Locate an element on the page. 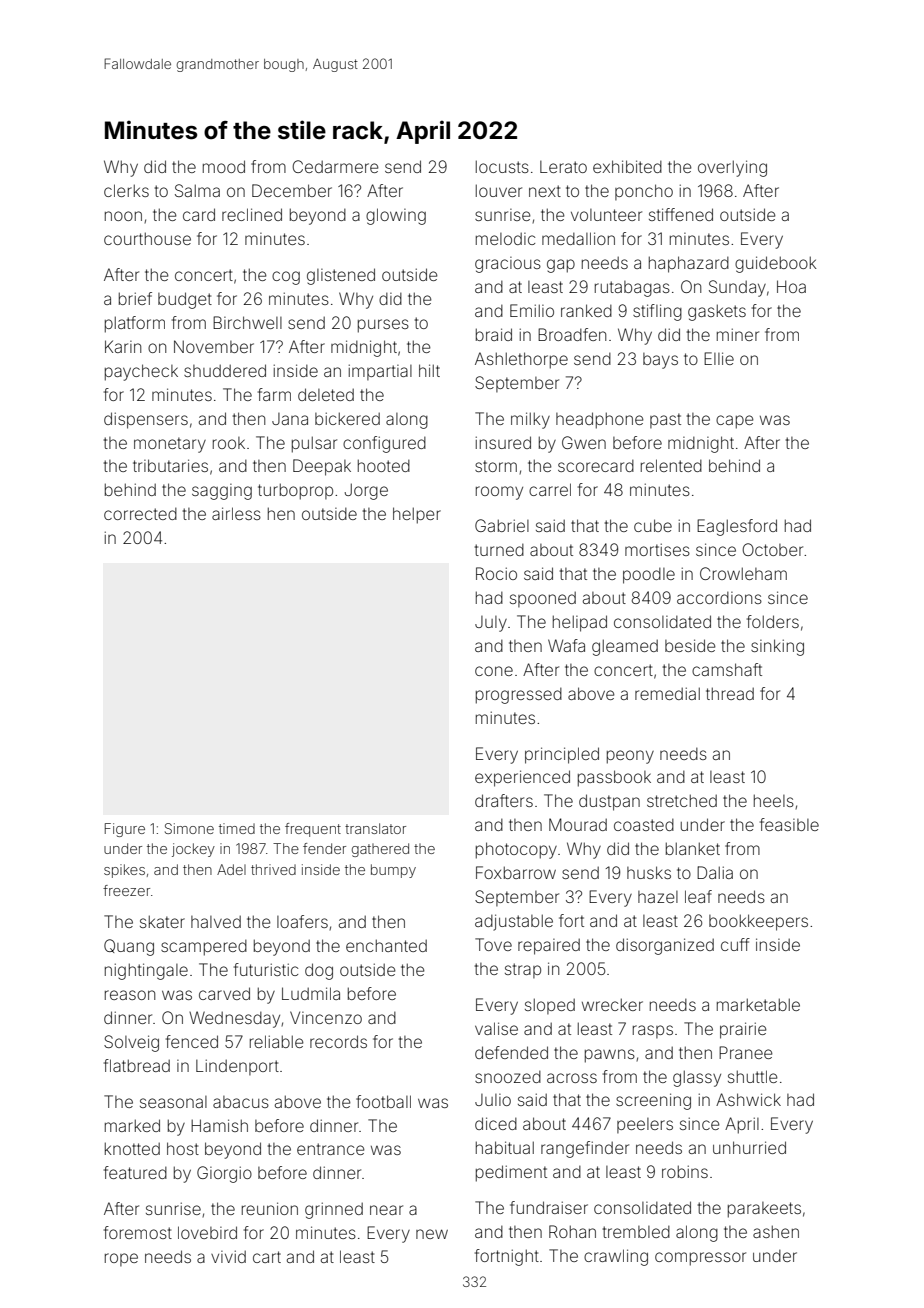 The width and height of the page is (924, 1308). blanket is located at coordinates (693, 848).
